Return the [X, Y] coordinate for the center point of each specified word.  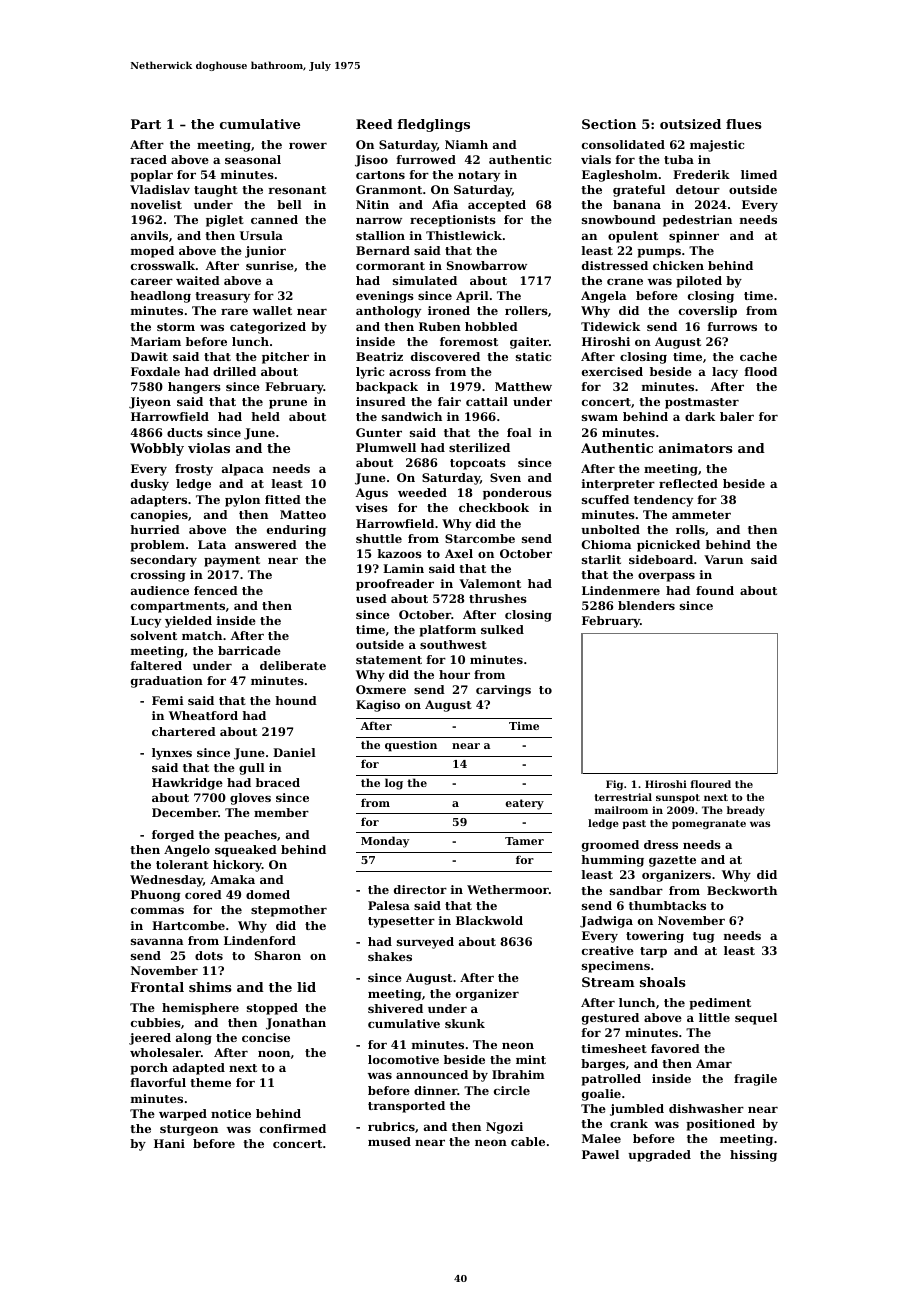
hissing [753, 1156]
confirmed [293, 1128]
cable [528, 1141]
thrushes [498, 598]
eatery [525, 804]
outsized [690, 124]
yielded [188, 622]
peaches [250, 836]
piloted [699, 282]
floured [711, 784]
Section [609, 124]
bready [746, 811]
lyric [370, 373]
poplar [151, 176]
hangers [194, 388]
